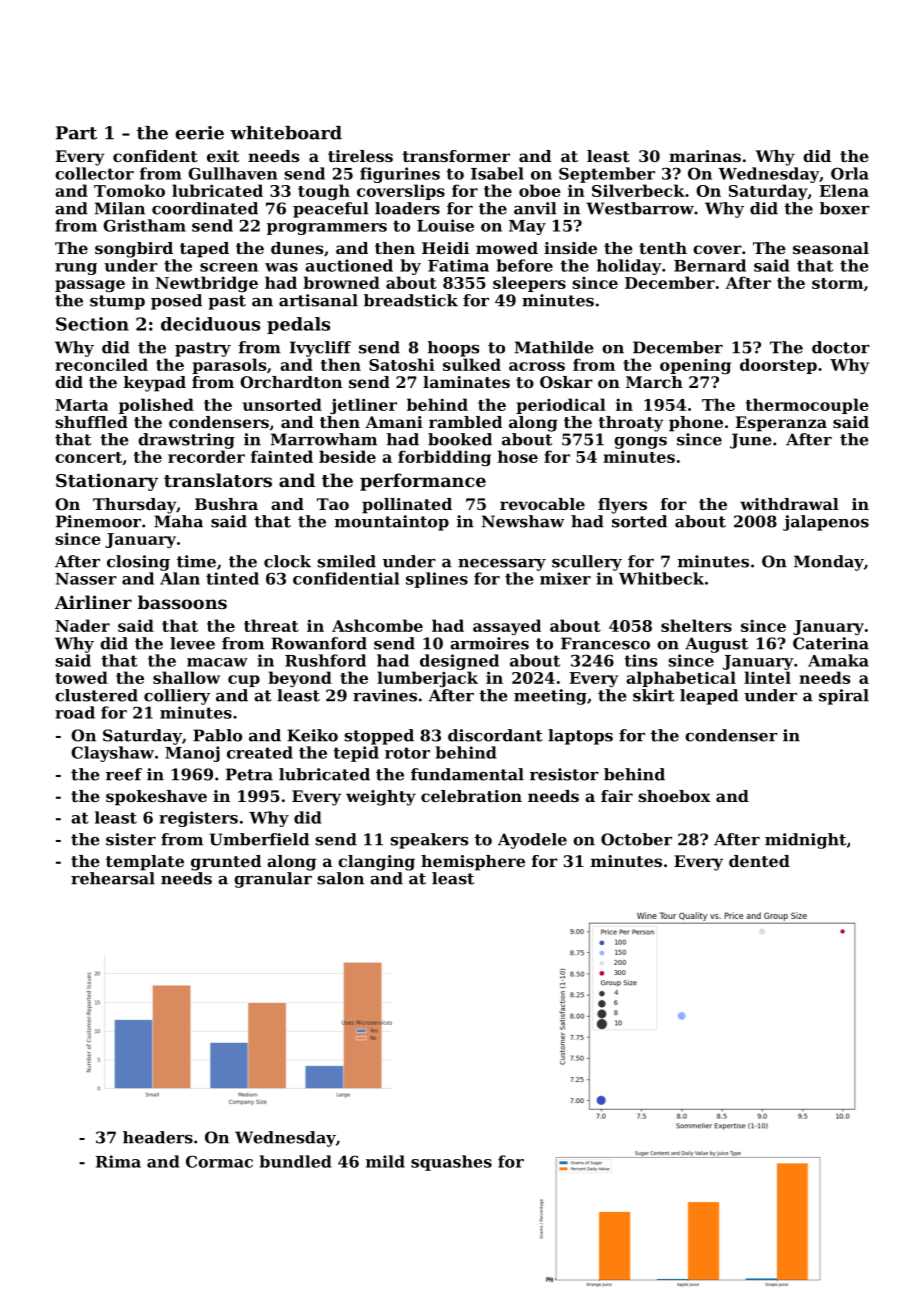 The image size is (924, 1308). What do you see at coordinates (444, 458) in the screenshot?
I see `forbidding` at bounding box center [444, 458].
